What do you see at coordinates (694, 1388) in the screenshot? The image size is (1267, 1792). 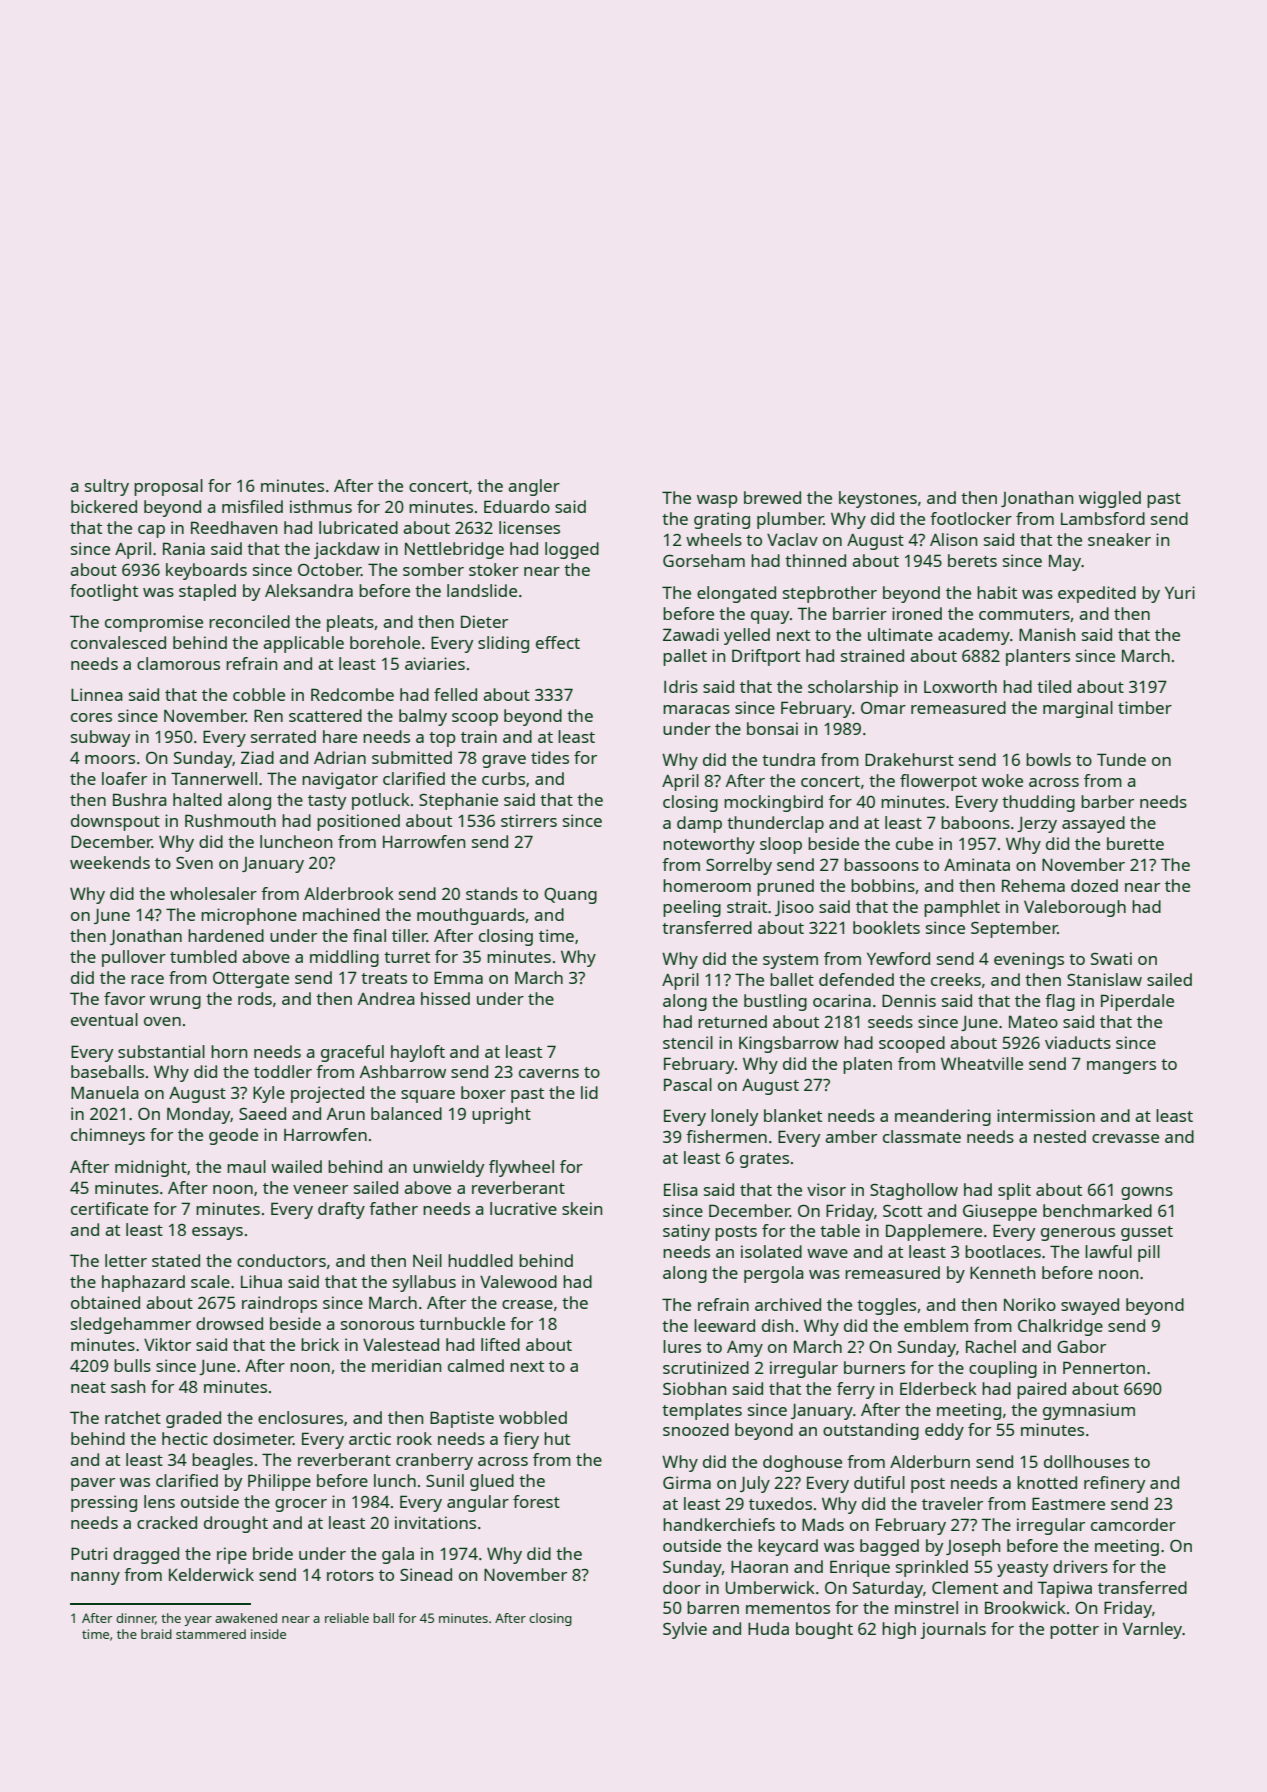 I see `Siobhan` at bounding box center [694, 1388].
